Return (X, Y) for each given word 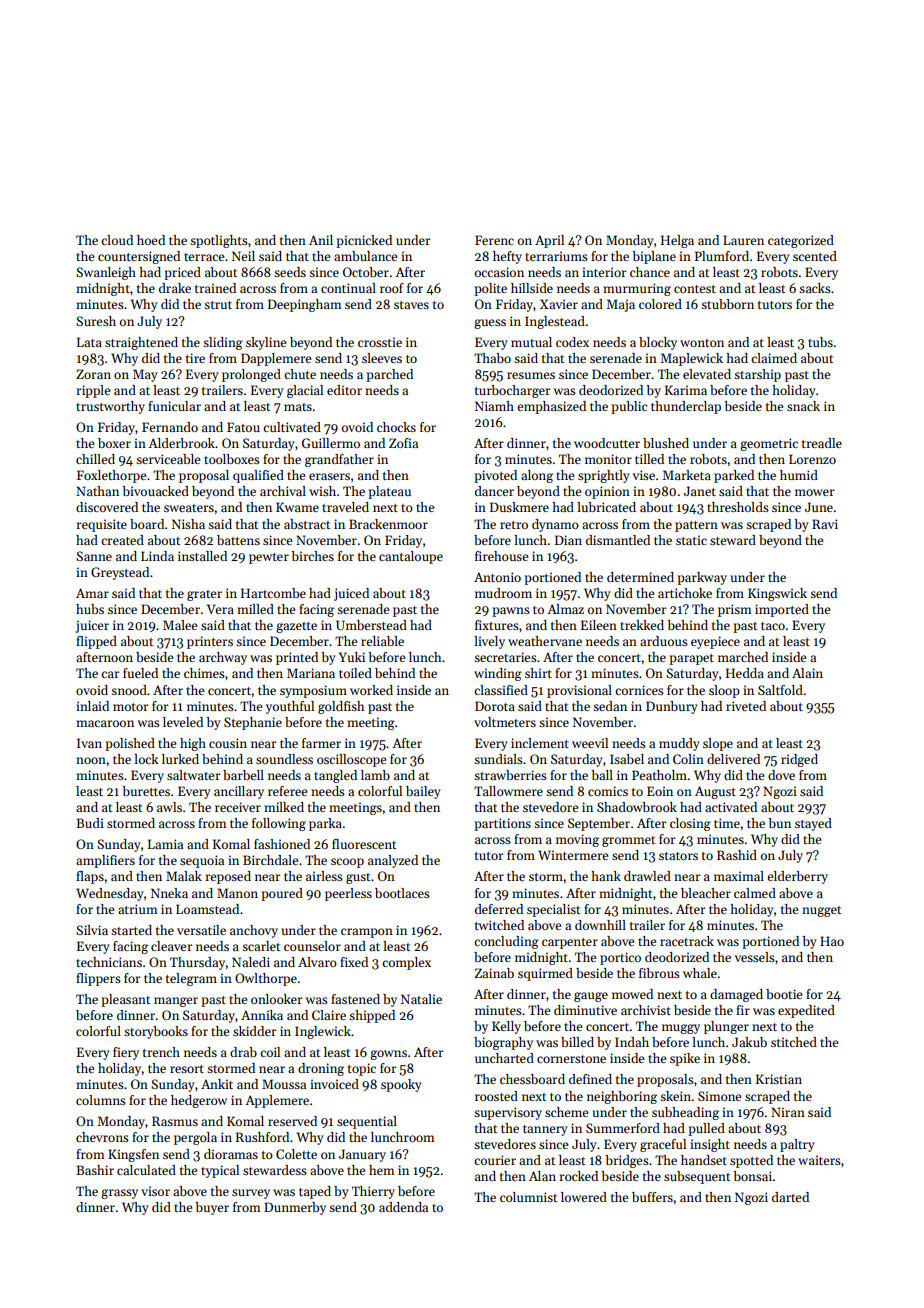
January (362, 1155)
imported (782, 610)
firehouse (501, 556)
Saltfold (780, 690)
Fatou (243, 427)
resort (187, 1069)
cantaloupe (411, 557)
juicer (92, 626)
